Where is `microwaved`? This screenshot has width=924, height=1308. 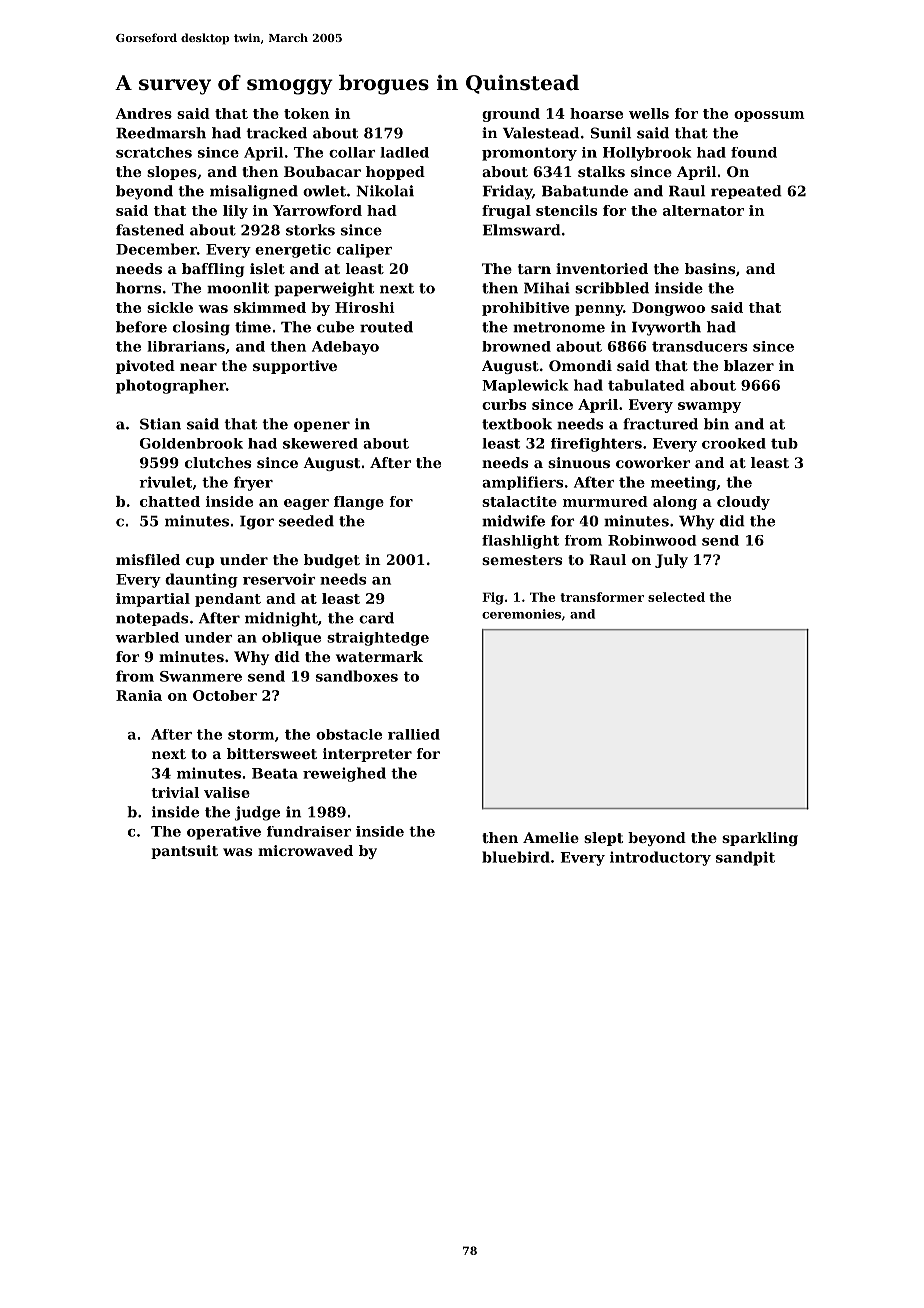 microwaved is located at coordinates (305, 850).
